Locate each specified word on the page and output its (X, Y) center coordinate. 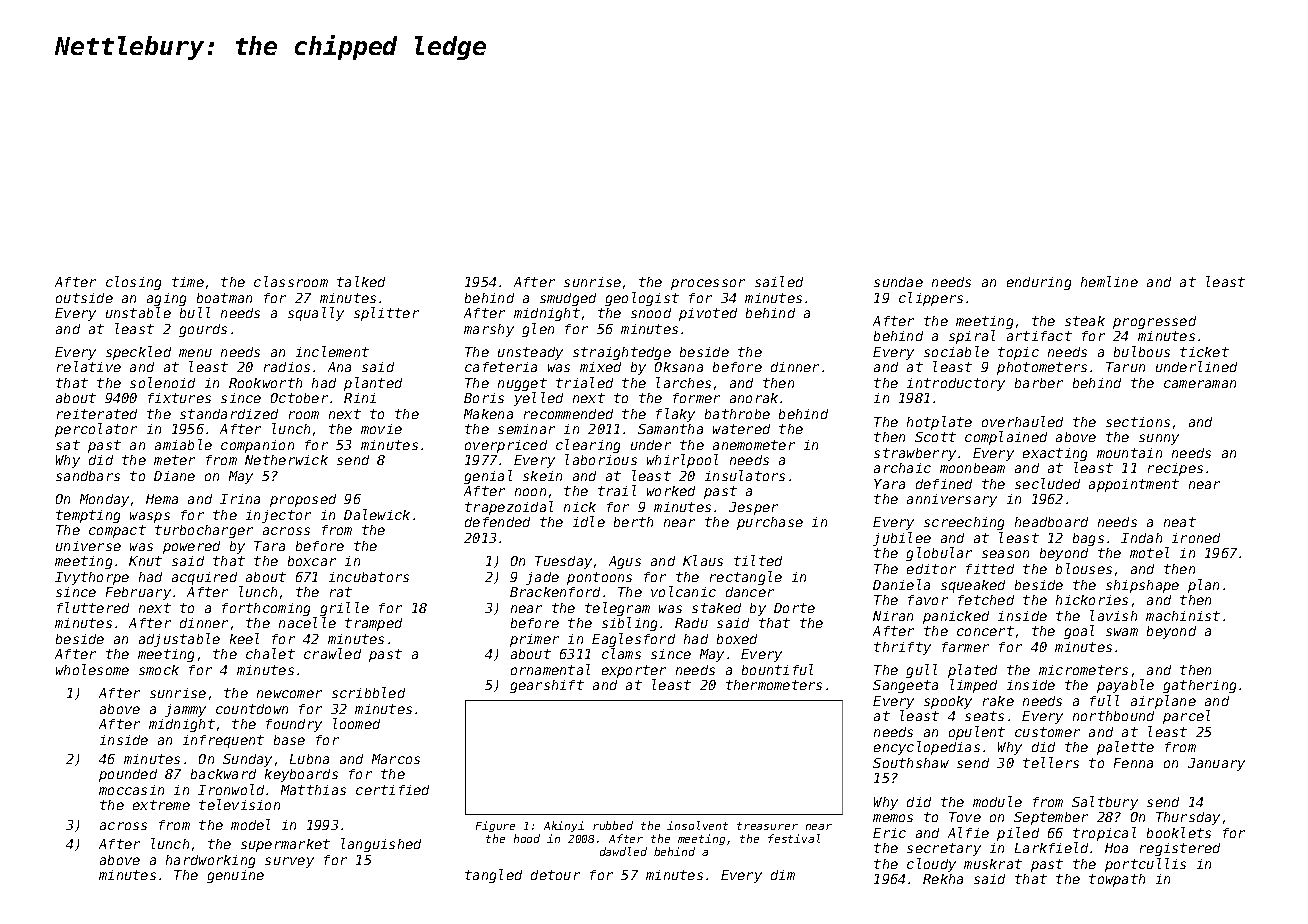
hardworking (210, 861)
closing (133, 283)
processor (708, 284)
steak (1085, 321)
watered (741, 429)
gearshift (547, 686)
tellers (1051, 762)
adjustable (179, 640)
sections (1138, 422)
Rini (360, 398)
